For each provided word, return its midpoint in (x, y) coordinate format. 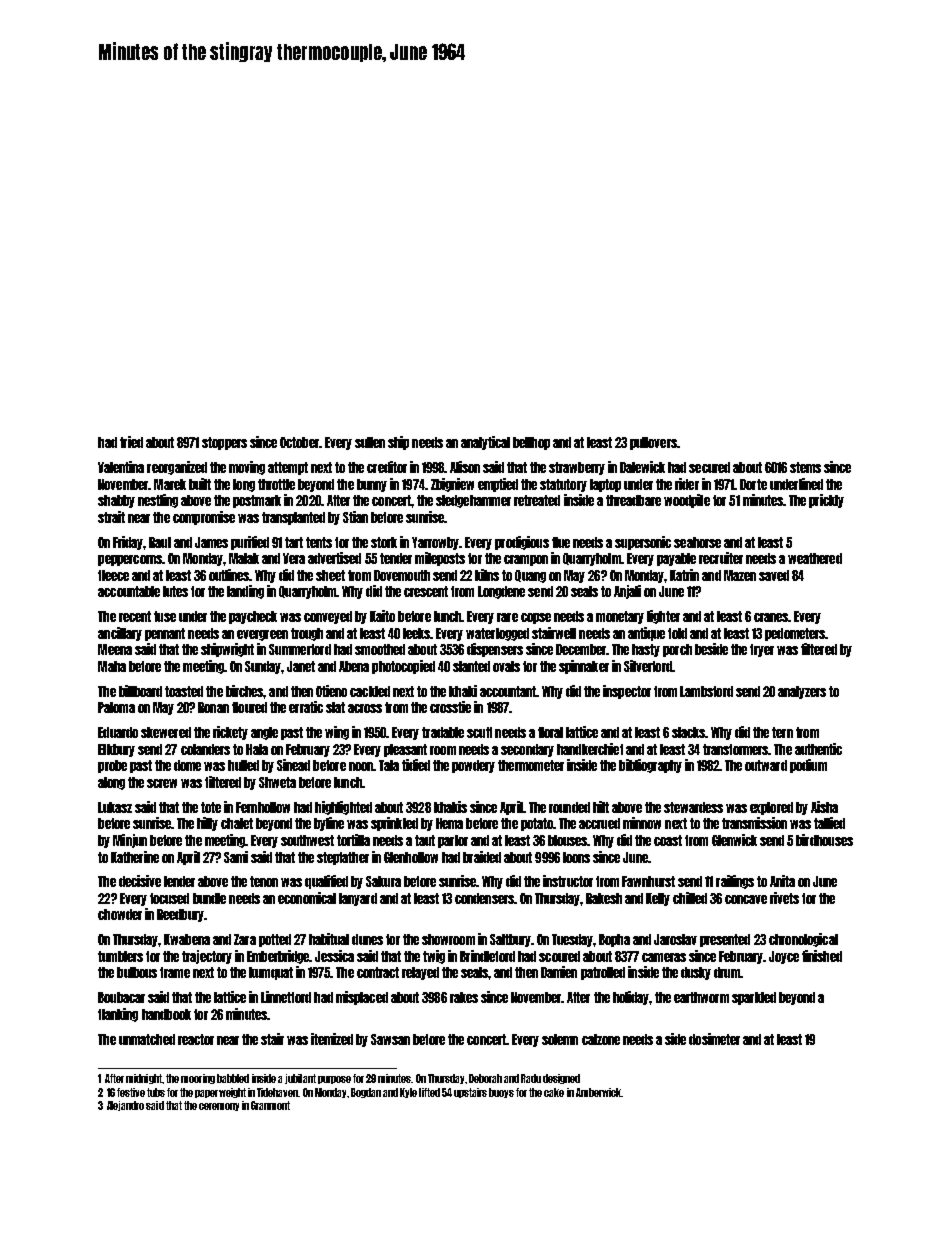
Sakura (383, 881)
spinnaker (584, 667)
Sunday (263, 667)
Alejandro (125, 1106)
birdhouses (824, 840)
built (200, 484)
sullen (370, 442)
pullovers (653, 443)
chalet (237, 823)
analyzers (802, 692)
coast (668, 840)
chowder (120, 914)
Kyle (408, 1093)
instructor (568, 881)
